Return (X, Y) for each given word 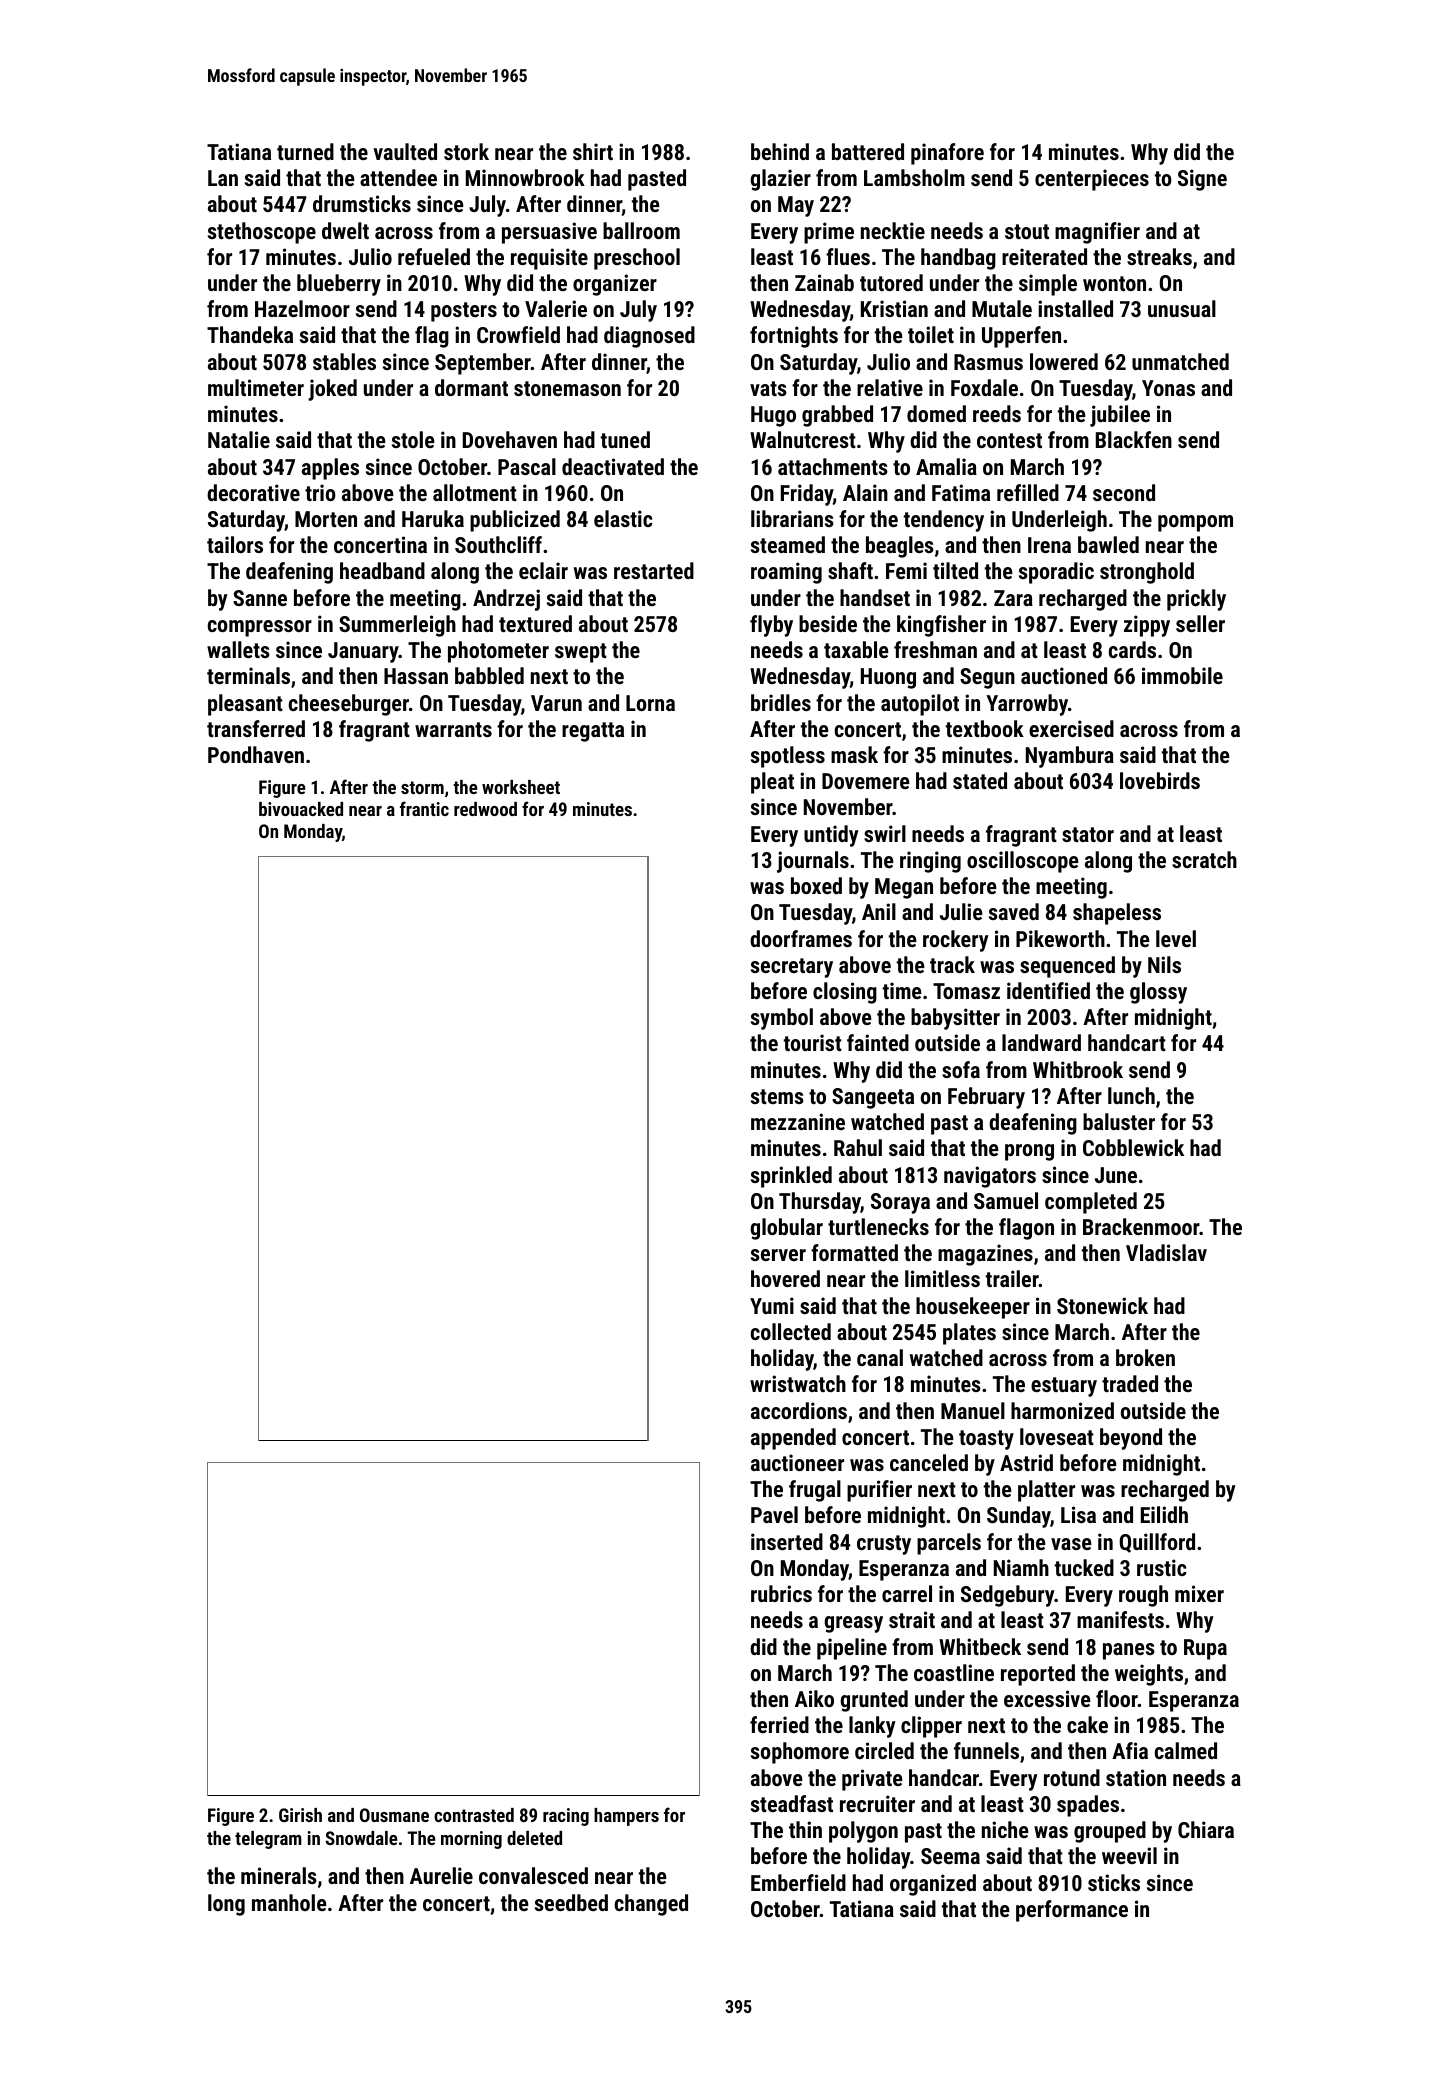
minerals (279, 1875)
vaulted (405, 151)
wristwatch (798, 1383)
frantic (424, 808)
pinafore (947, 154)
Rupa (1205, 1649)
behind (780, 151)
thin (805, 1829)
